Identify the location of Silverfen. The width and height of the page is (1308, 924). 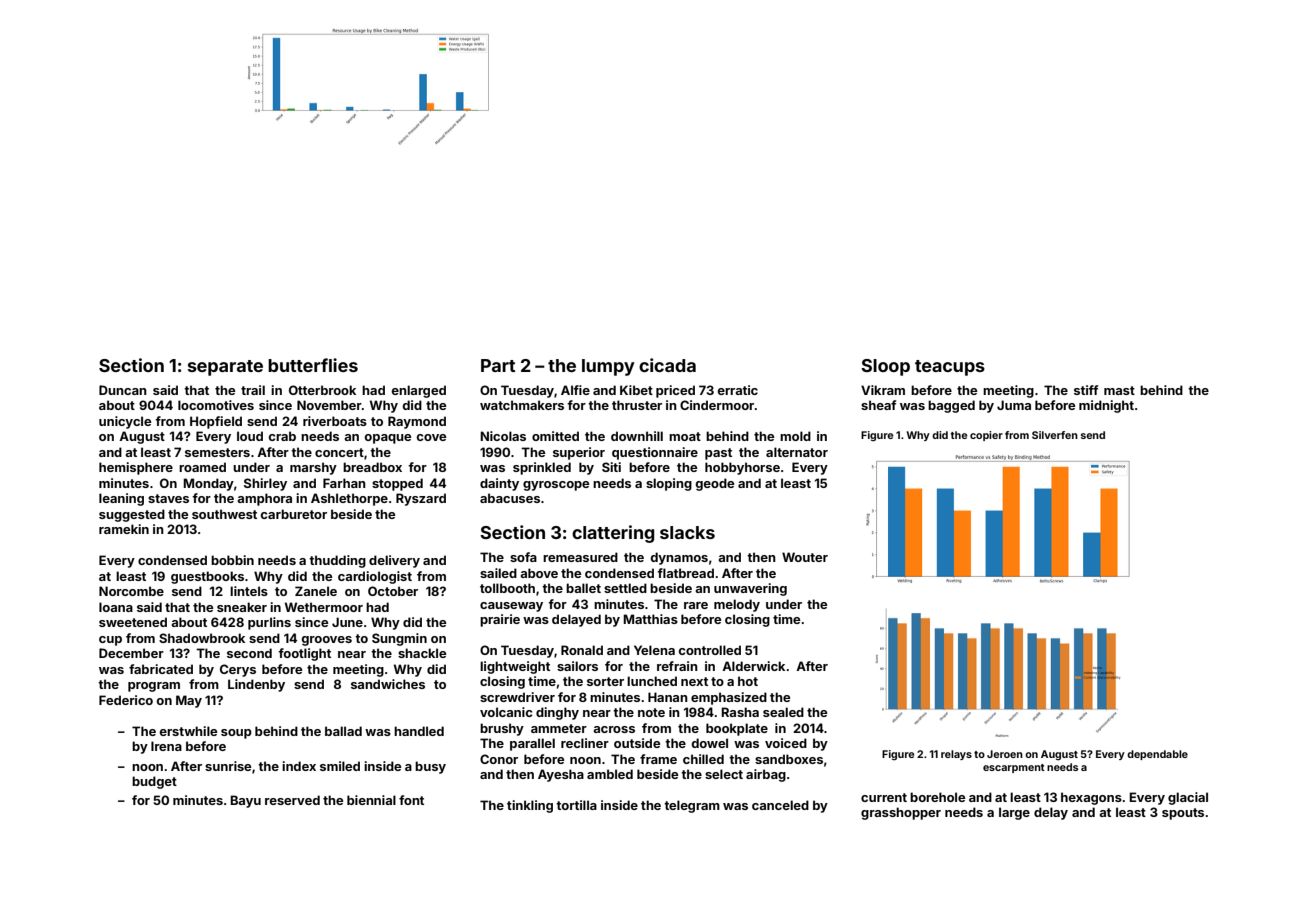
(1055, 435).
